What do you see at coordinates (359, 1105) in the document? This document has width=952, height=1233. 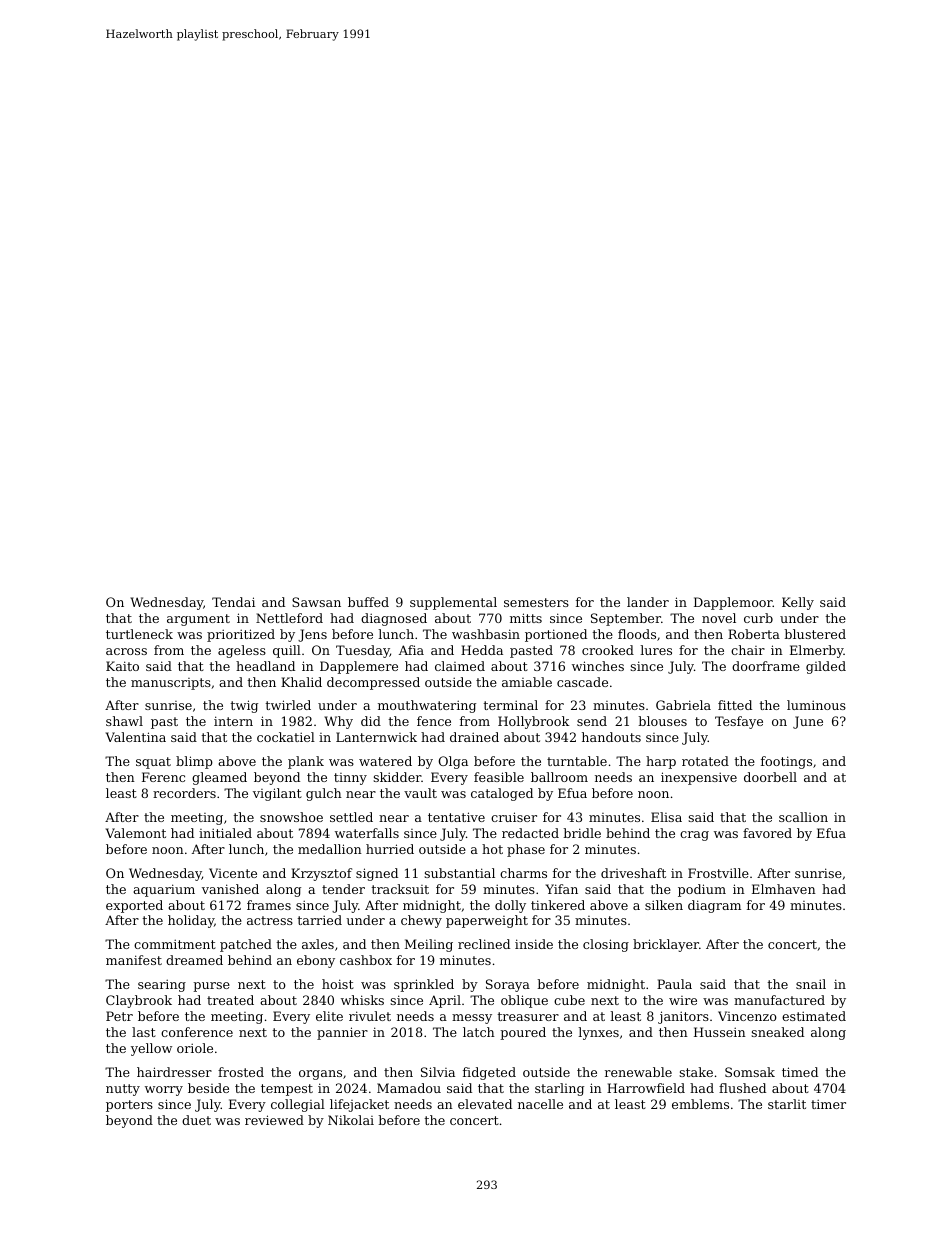 I see `lifejacket` at bounding box center [359, 1105].
